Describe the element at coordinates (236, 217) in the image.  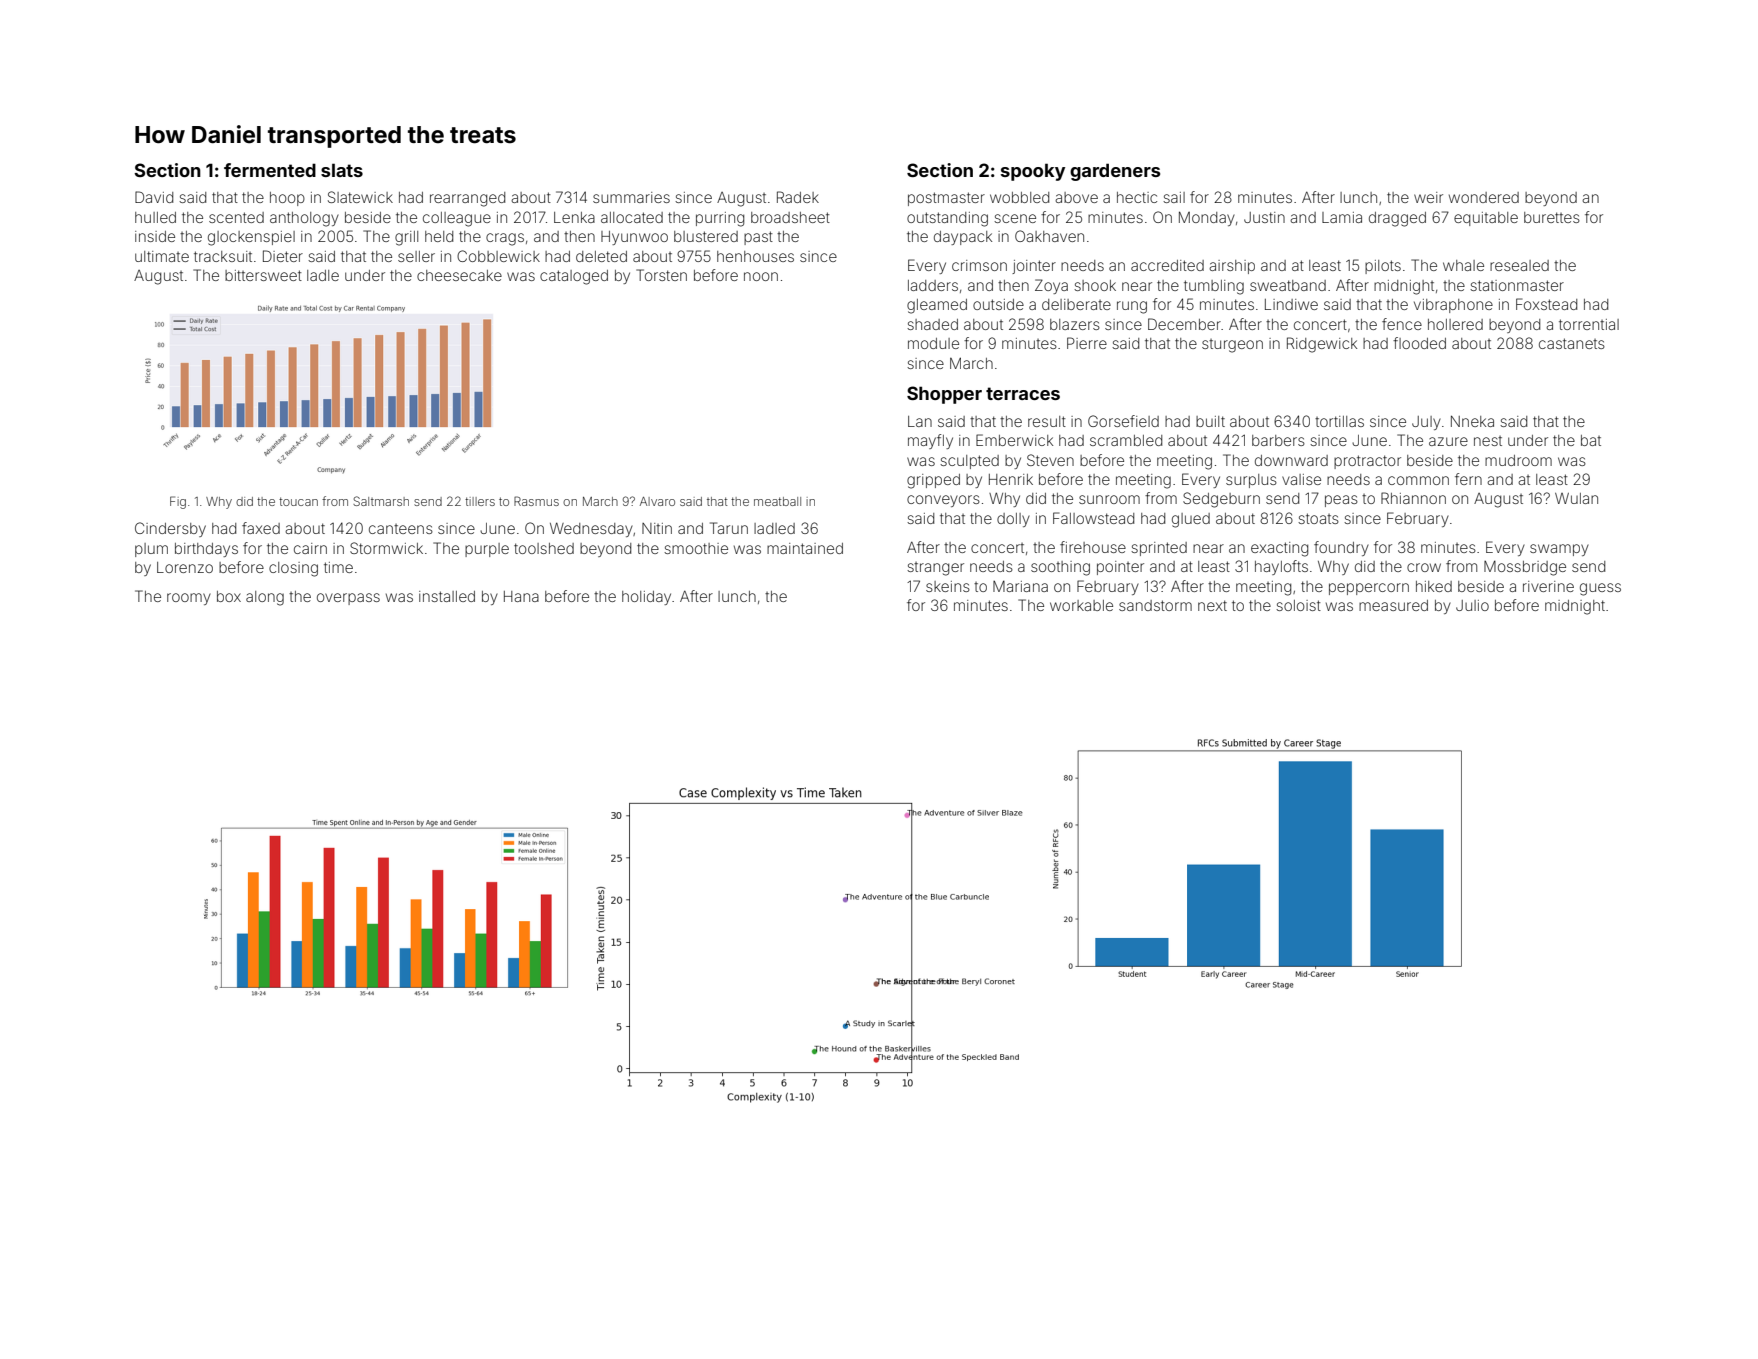
I see `scented` at that location.
